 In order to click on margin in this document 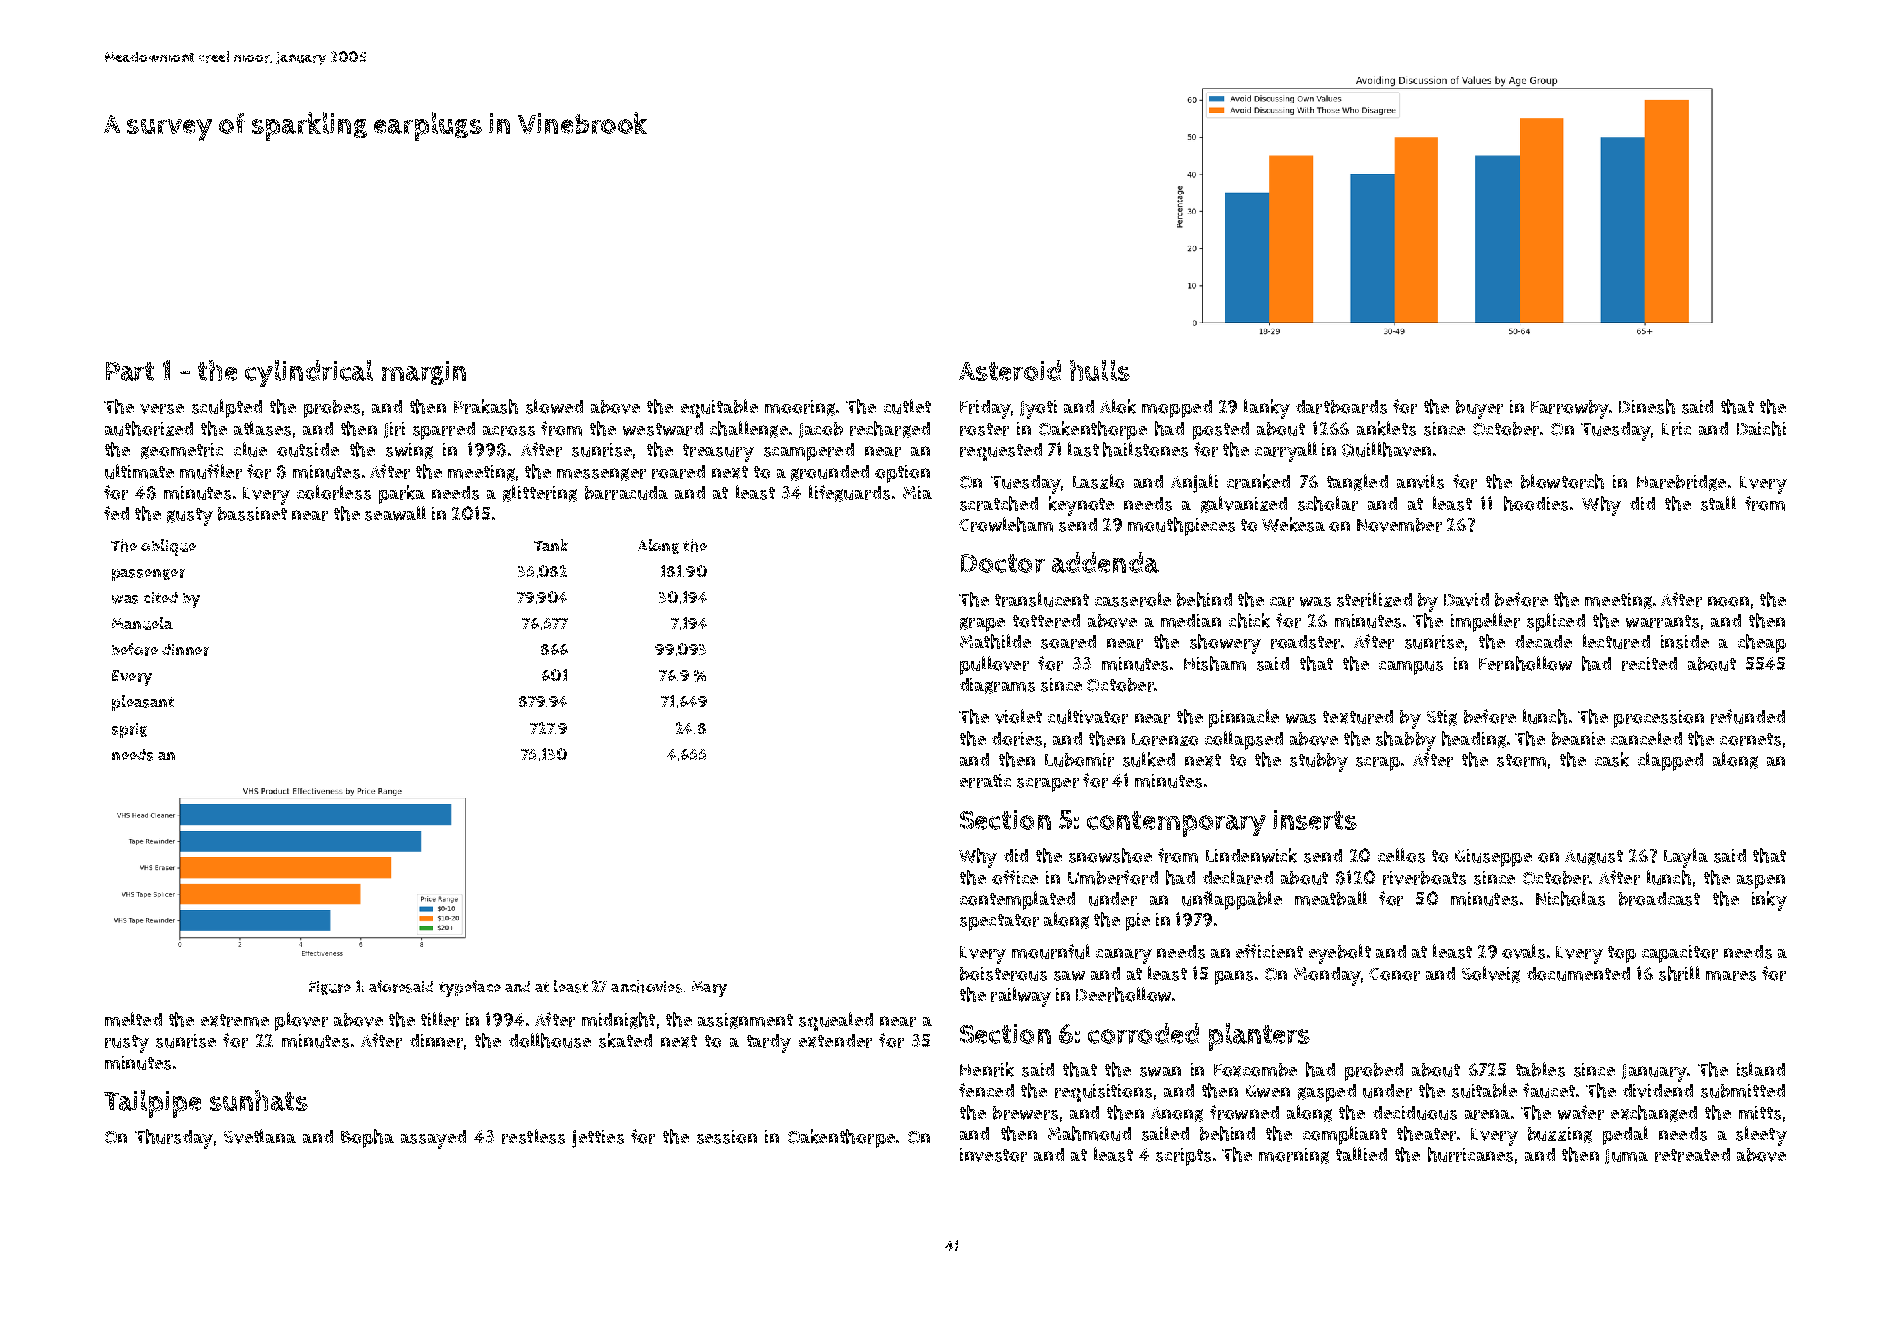, I will do `click(424, 373)`.
